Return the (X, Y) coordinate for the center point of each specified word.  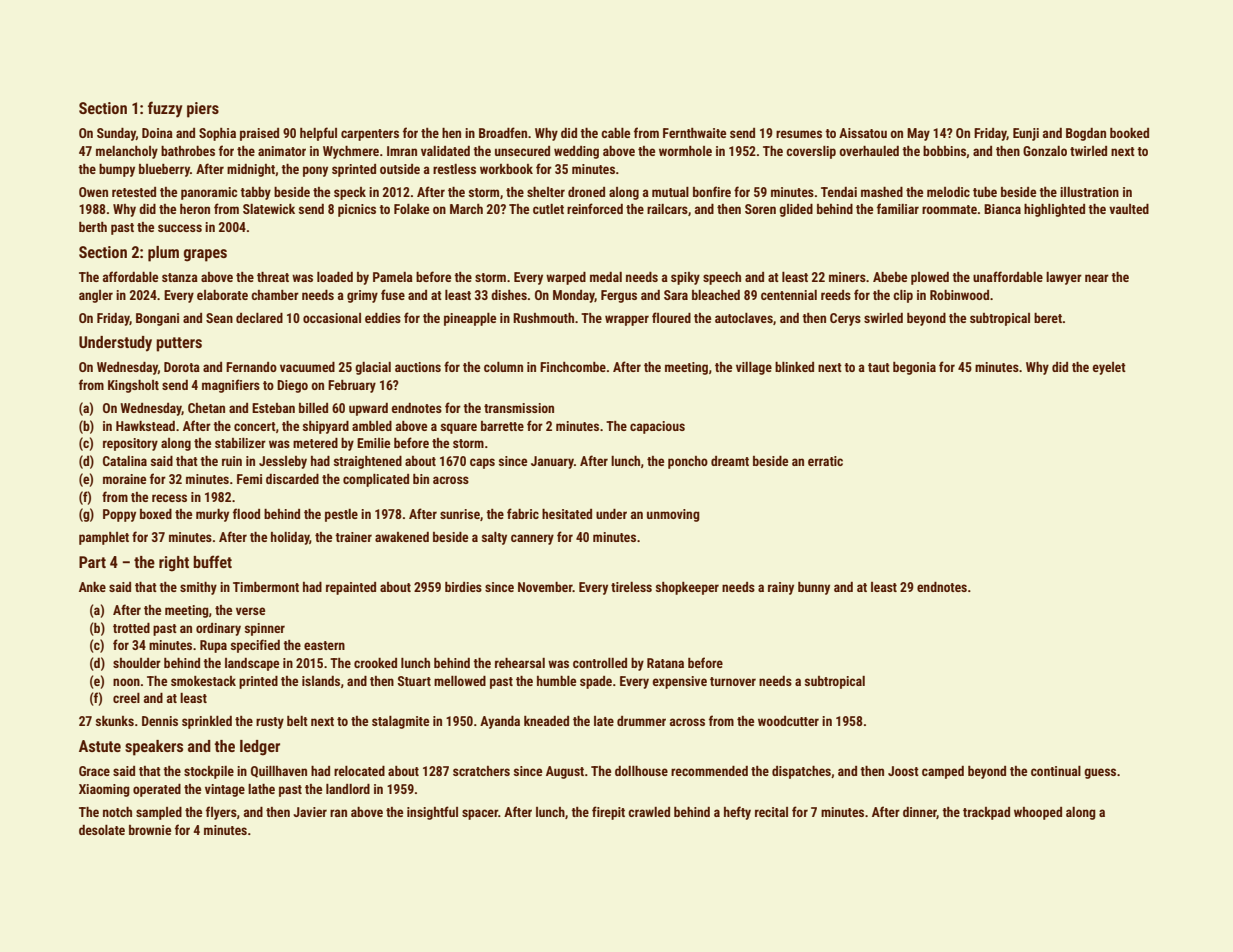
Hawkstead (145, 426)
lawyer (1064, 278)
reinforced (595, 208)
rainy (781, 588)
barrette (502, 426)
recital (771, 812)
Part (92, 562)
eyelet (1109, 368)
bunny (814, 588)
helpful (318, 134)
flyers (221, 813)
